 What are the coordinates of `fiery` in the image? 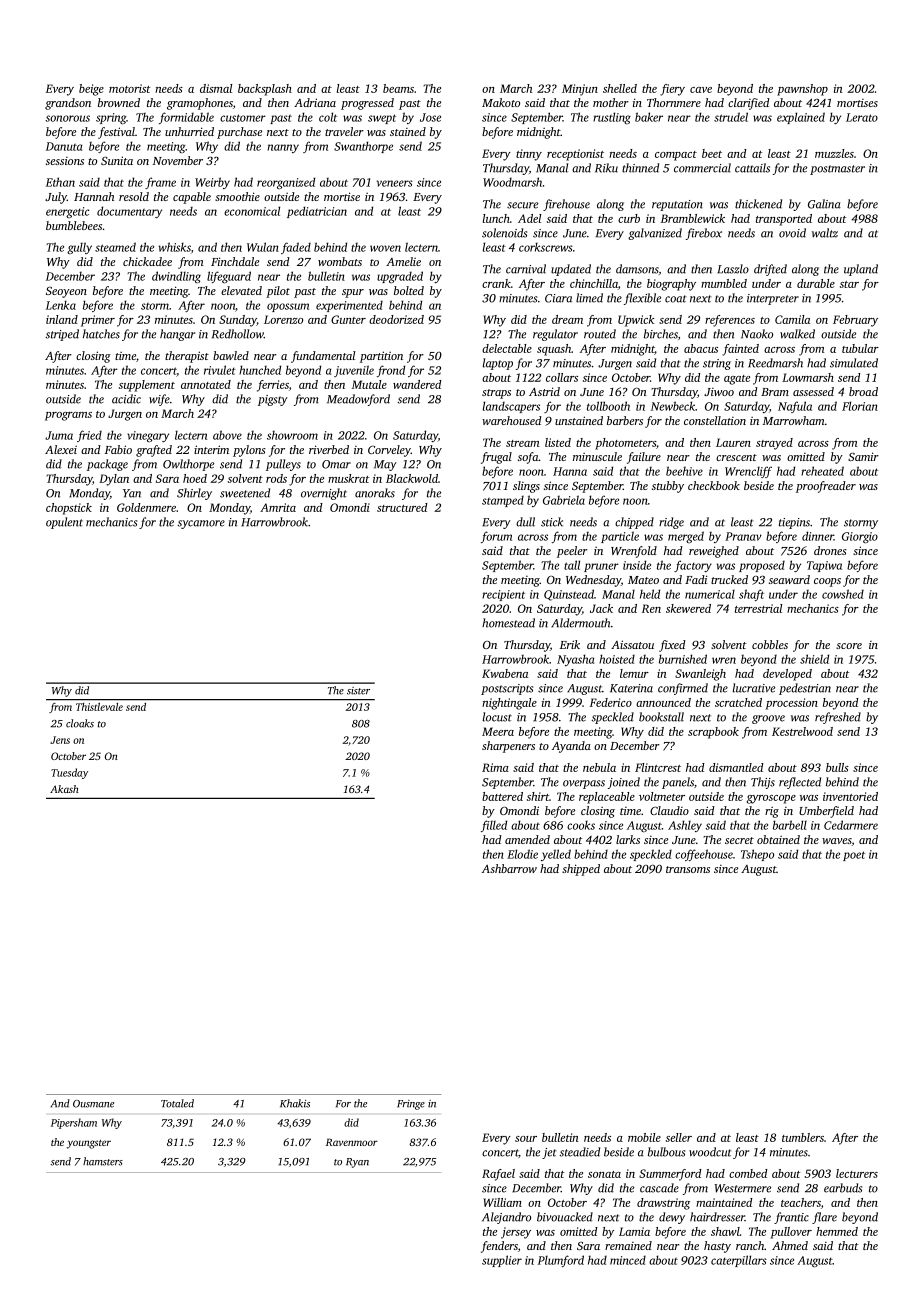 It's located at (672, 90).
